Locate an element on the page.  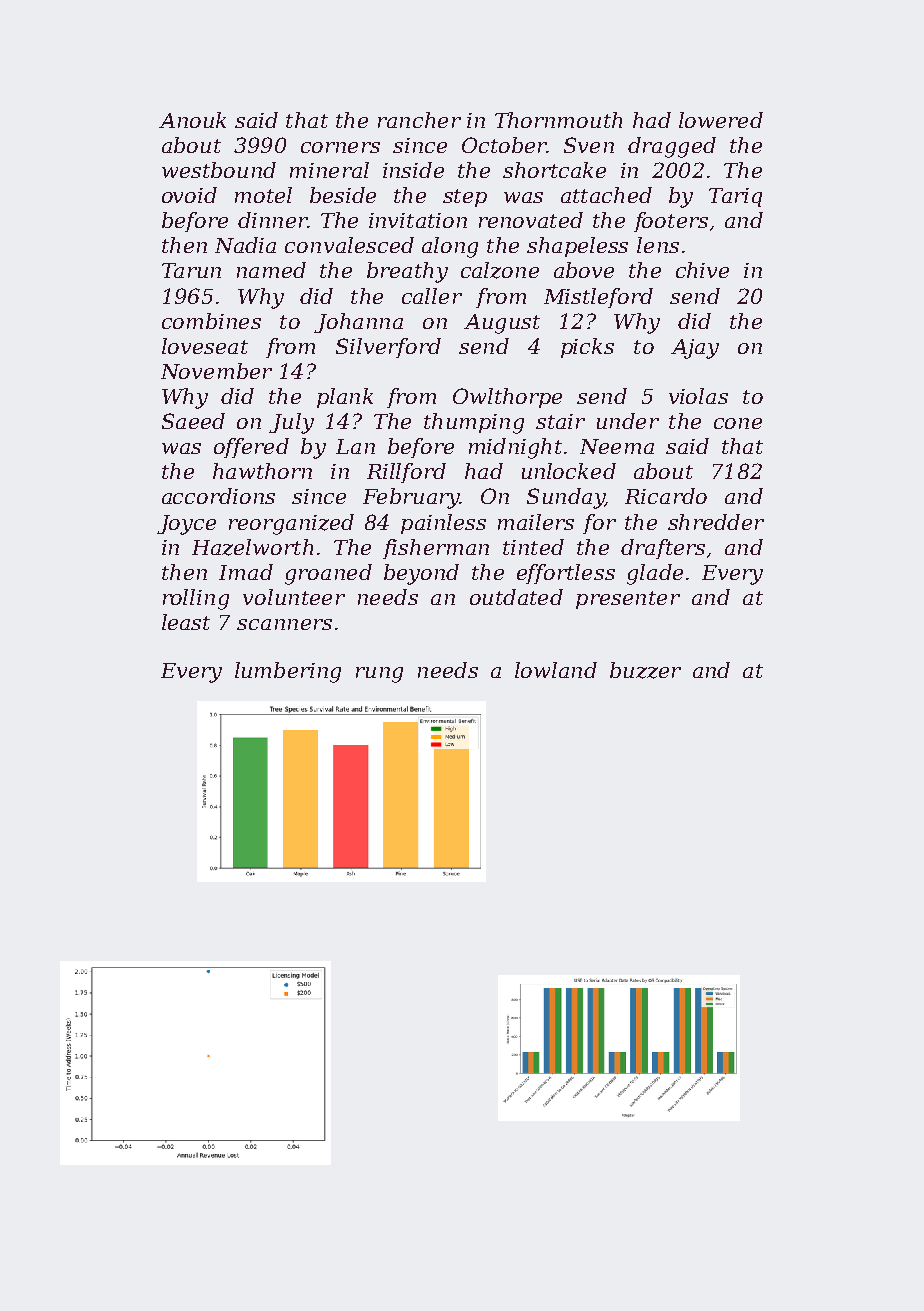
accordions is located at coordinates (218, 496).
